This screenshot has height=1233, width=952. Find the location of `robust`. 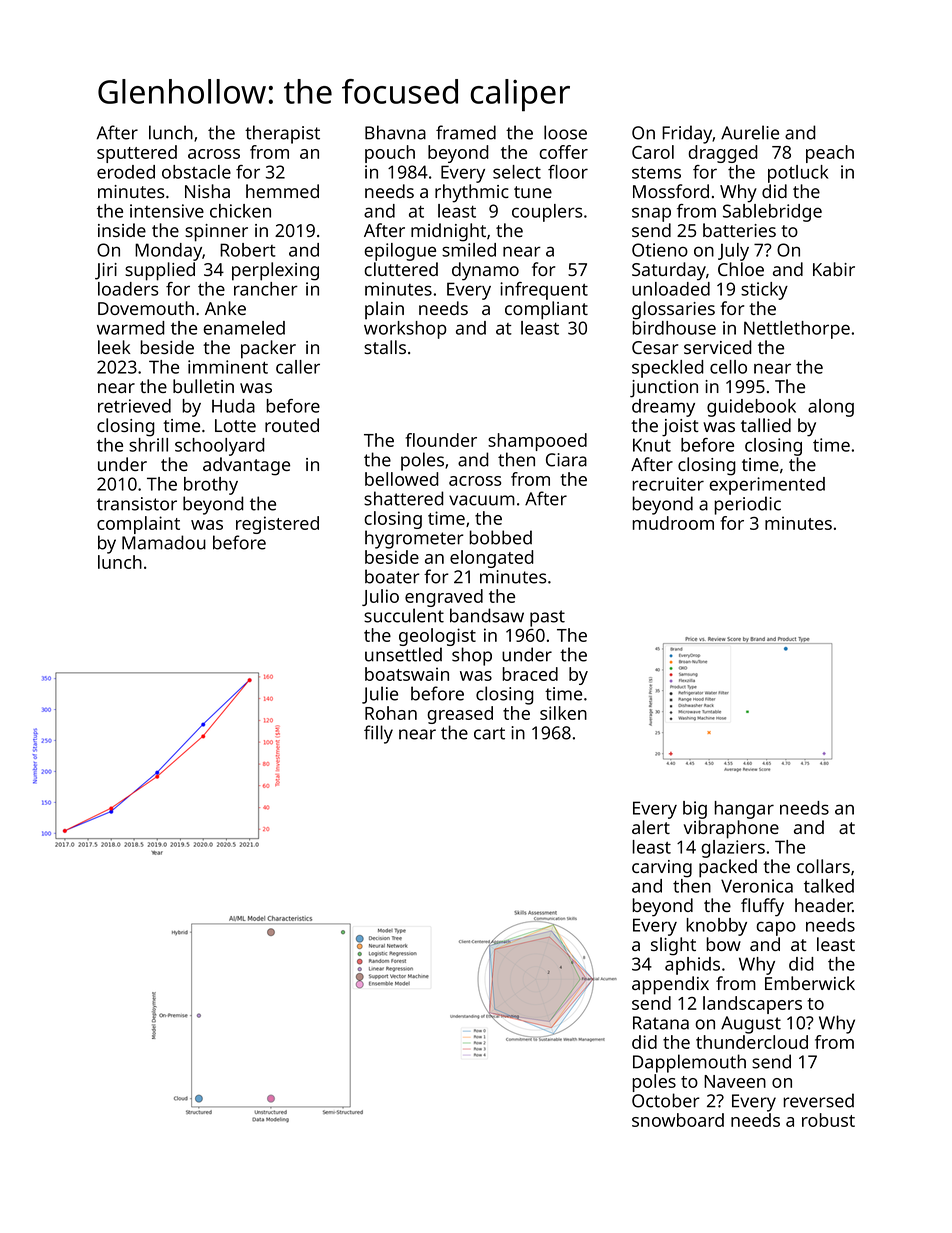

robust is located at coordinates (828, 1120).
